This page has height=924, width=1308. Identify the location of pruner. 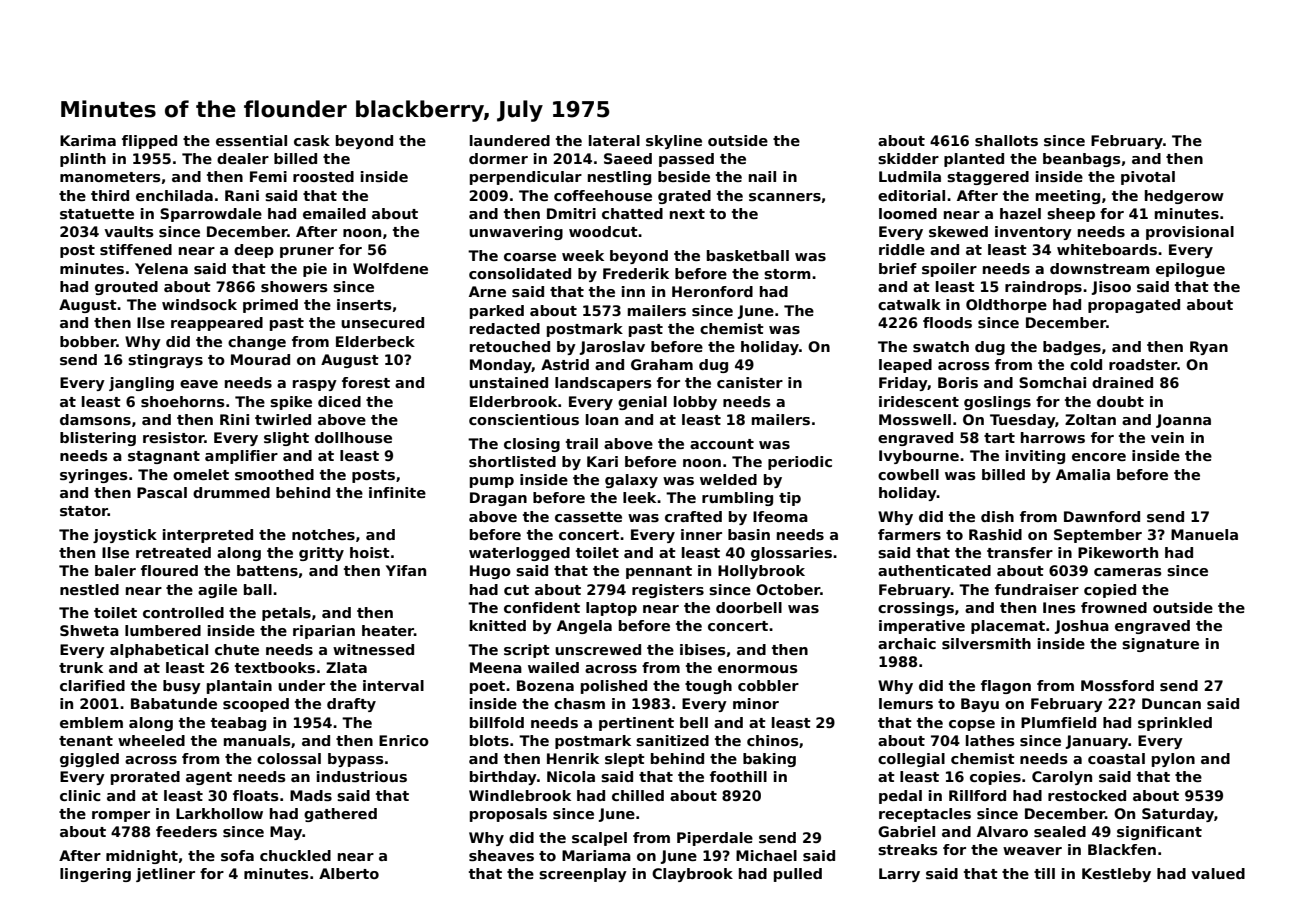
(307, 252).
